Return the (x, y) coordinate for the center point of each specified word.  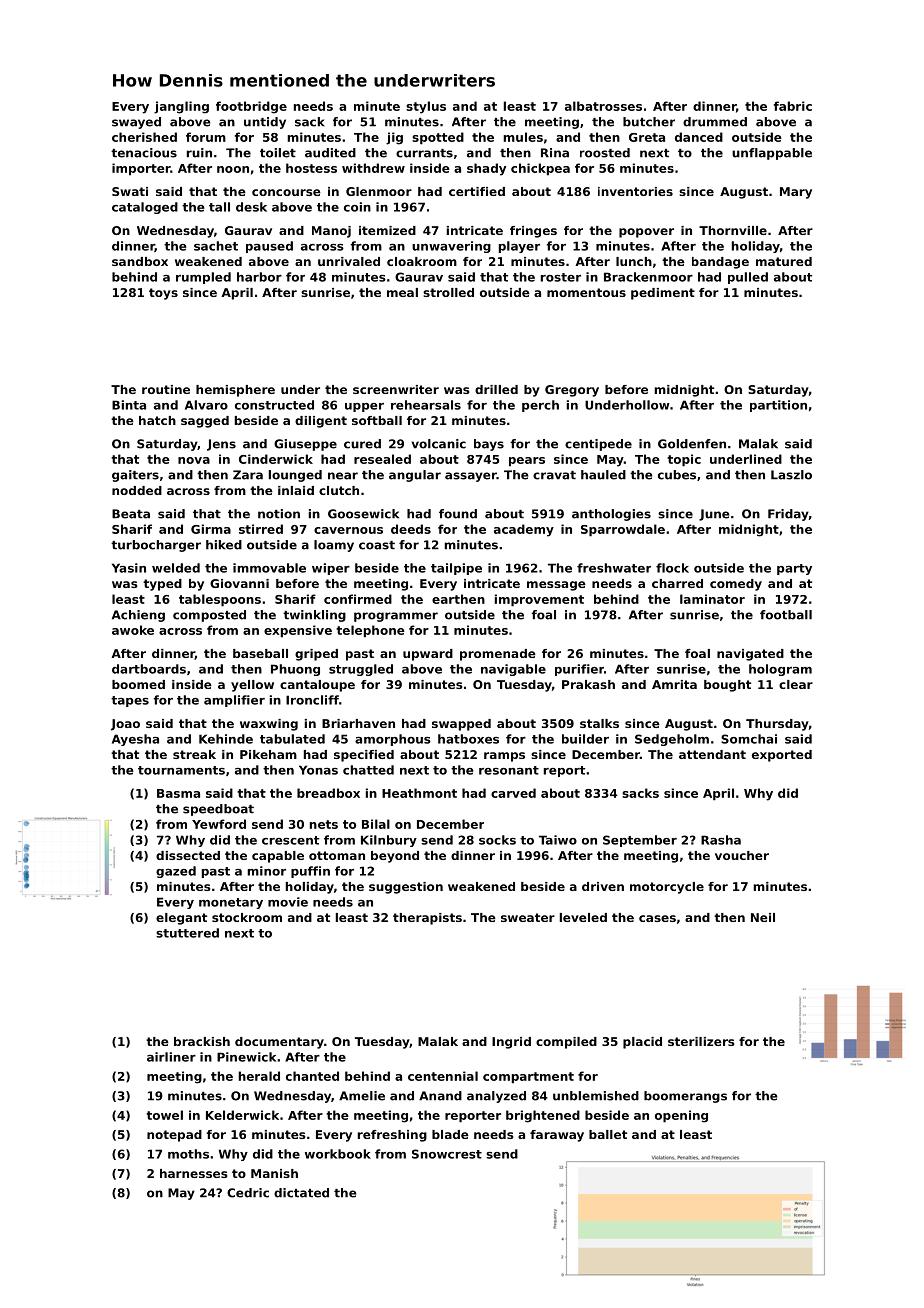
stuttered (187, 933)
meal (402, 292)
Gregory (572, 391)
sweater (528, 917)
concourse (286, 192)
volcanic (439, 444)
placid (642, 1043)
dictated (301, 1193)
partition (778, 406)
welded (176, 568)
